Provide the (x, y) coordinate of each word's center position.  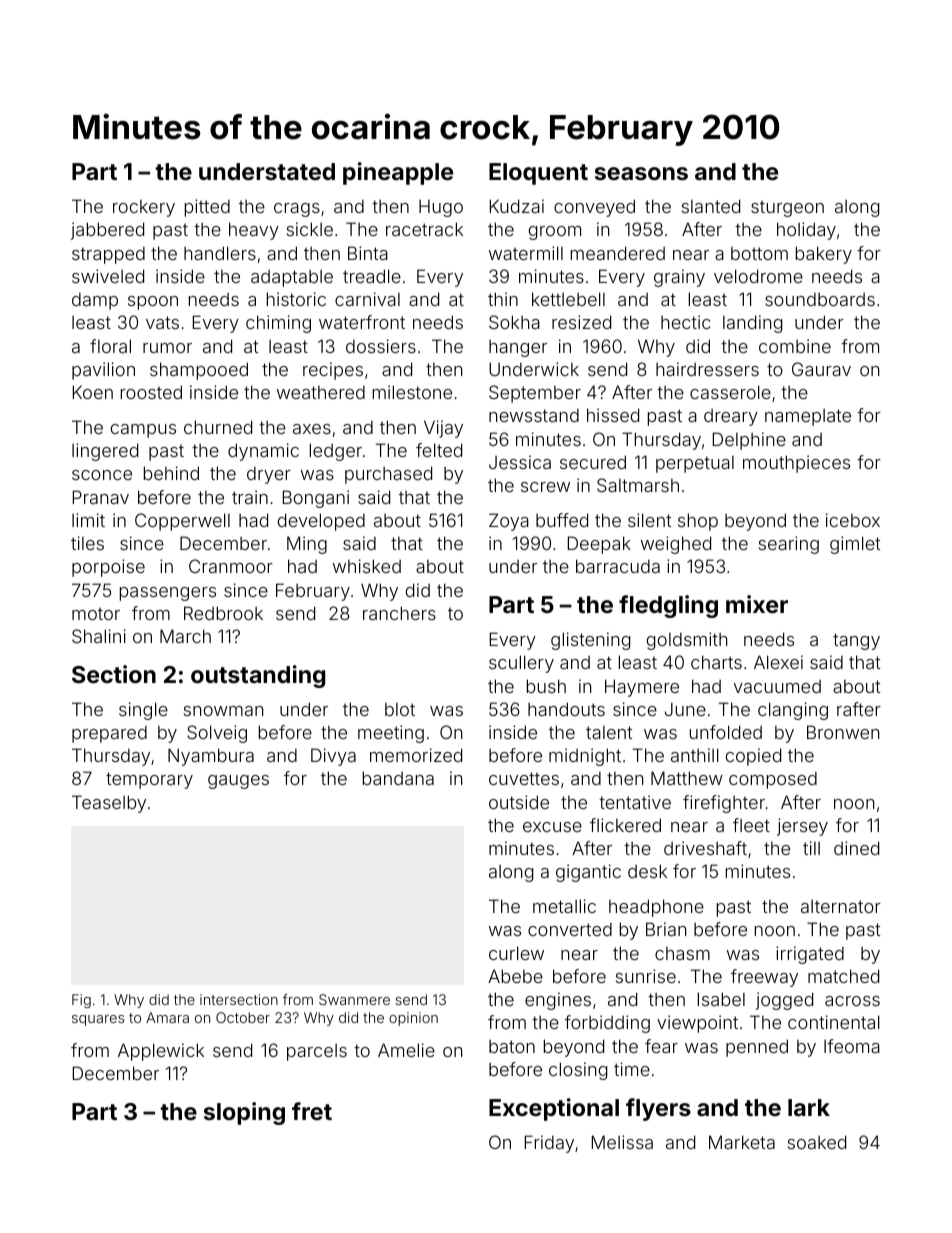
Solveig (217, 734)
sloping (244, 1113)
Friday (549, 1144)
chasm (682, 953)
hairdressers (707, 369)
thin (503, 299)
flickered (625, 825)
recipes (333, 371)
